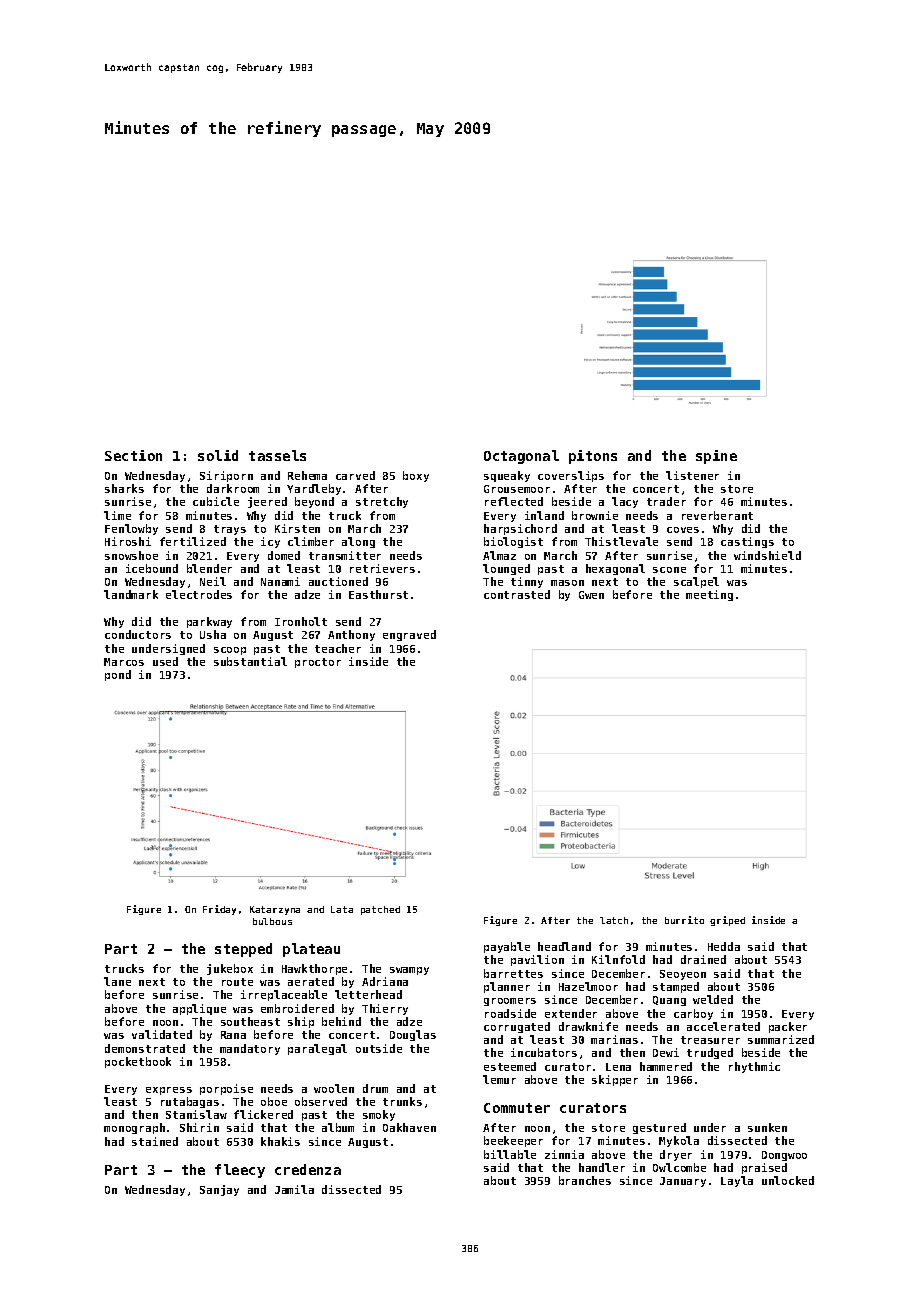 The image size is (924, 1308). What do you see at coordinates (544, 515) in the document?
I see `inland` at bounding box center [544, 515].
